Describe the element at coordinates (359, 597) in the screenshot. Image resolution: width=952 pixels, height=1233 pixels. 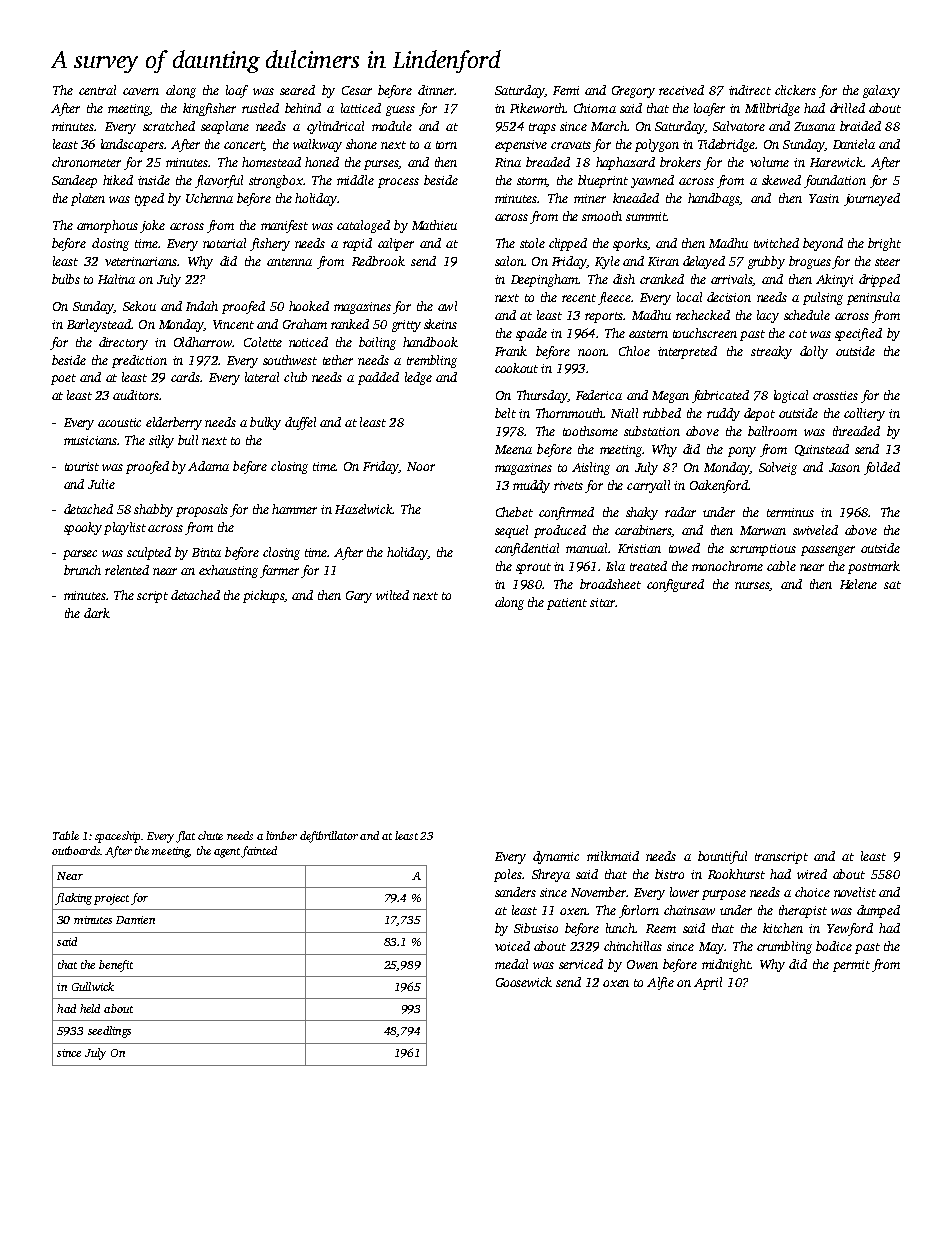
I see `Gary` at that location.
